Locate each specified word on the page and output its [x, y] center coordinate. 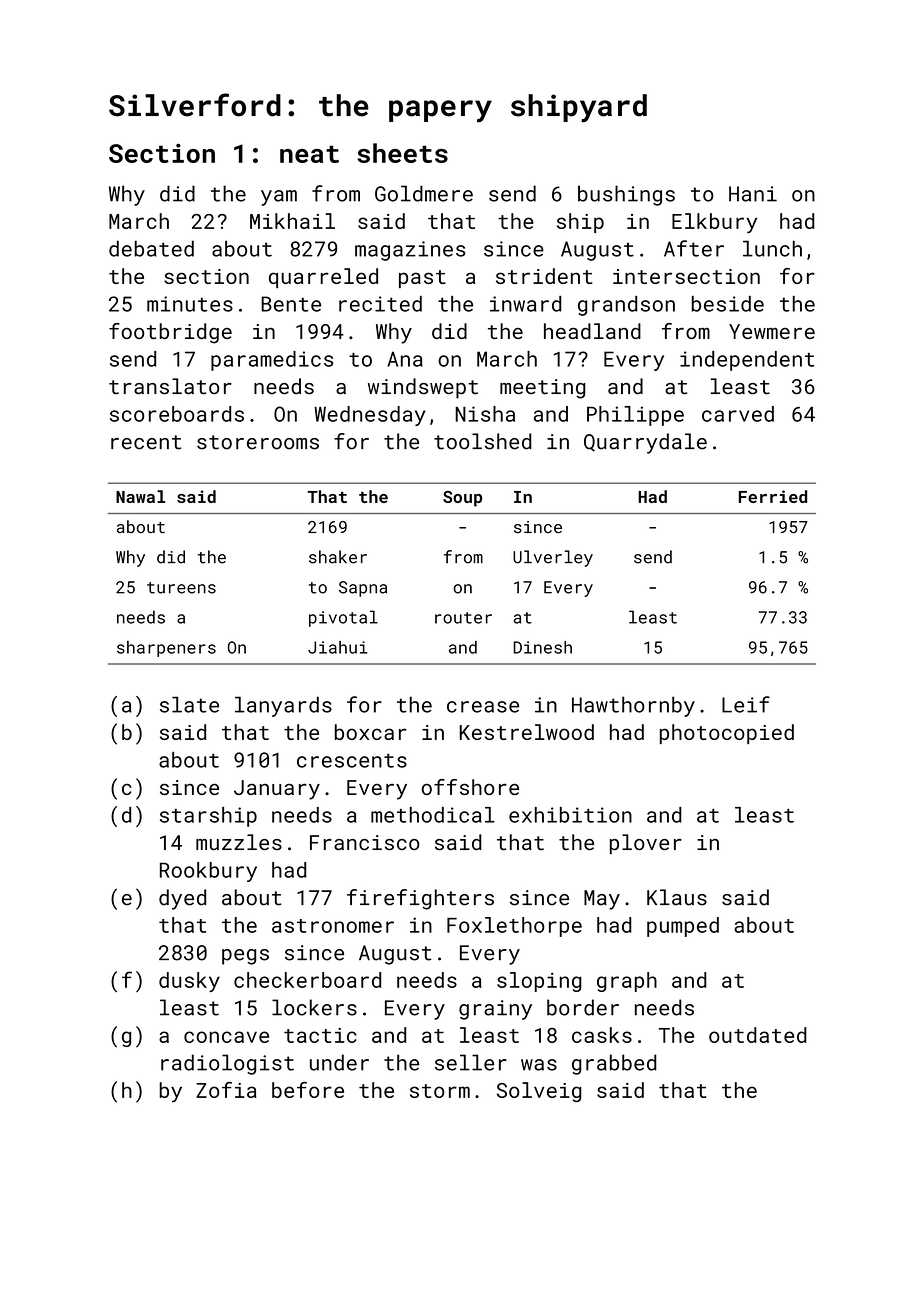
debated [151, 248]
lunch [772, 248]
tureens [181, 588]
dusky [189, 982]
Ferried [773, 496]
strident [544, 276]
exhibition [570, 815]
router [463, 618]
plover [646, 844]
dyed [182, 899]
